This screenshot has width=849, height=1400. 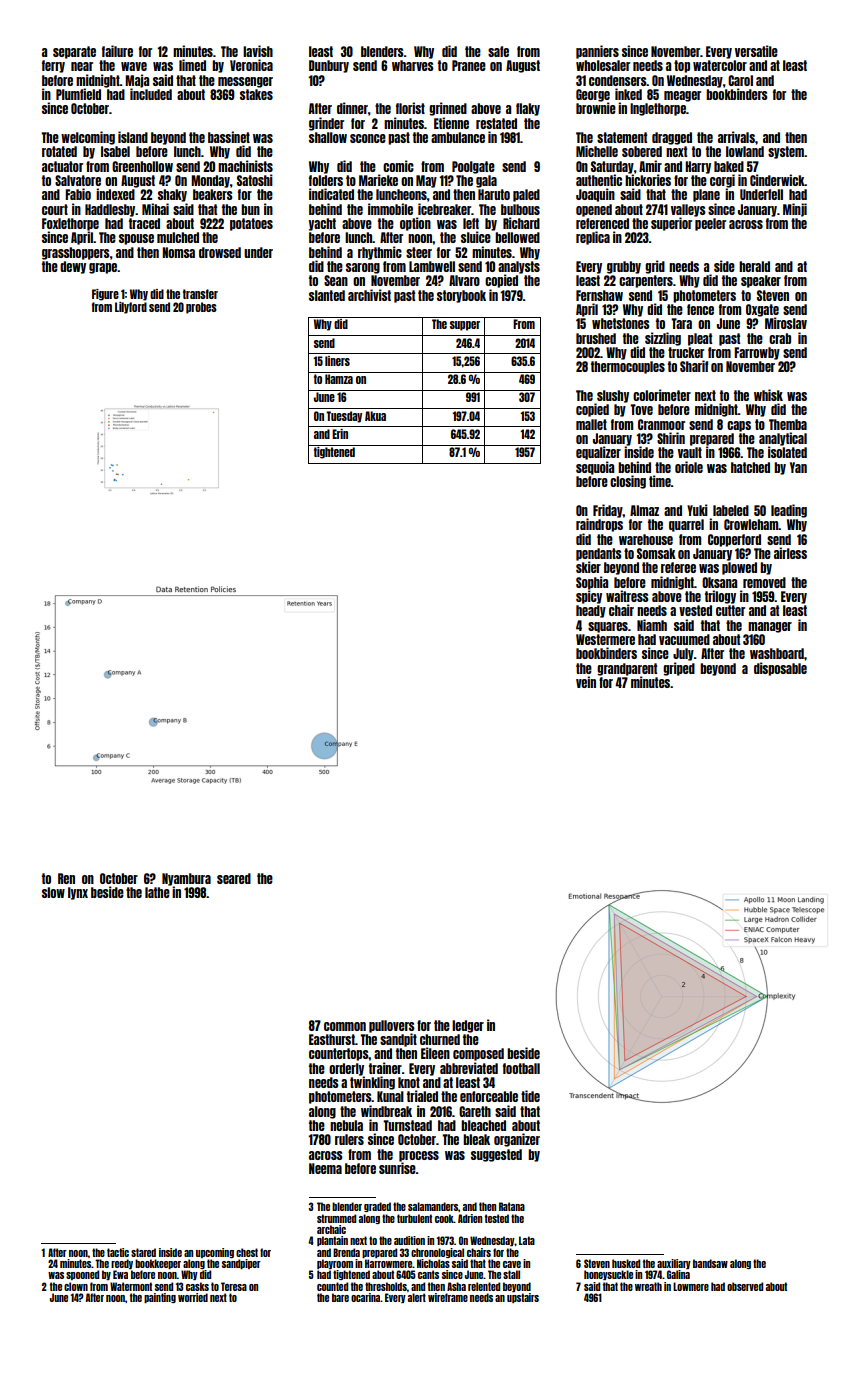 I want to click on griped, so click(x=679, y=669).
